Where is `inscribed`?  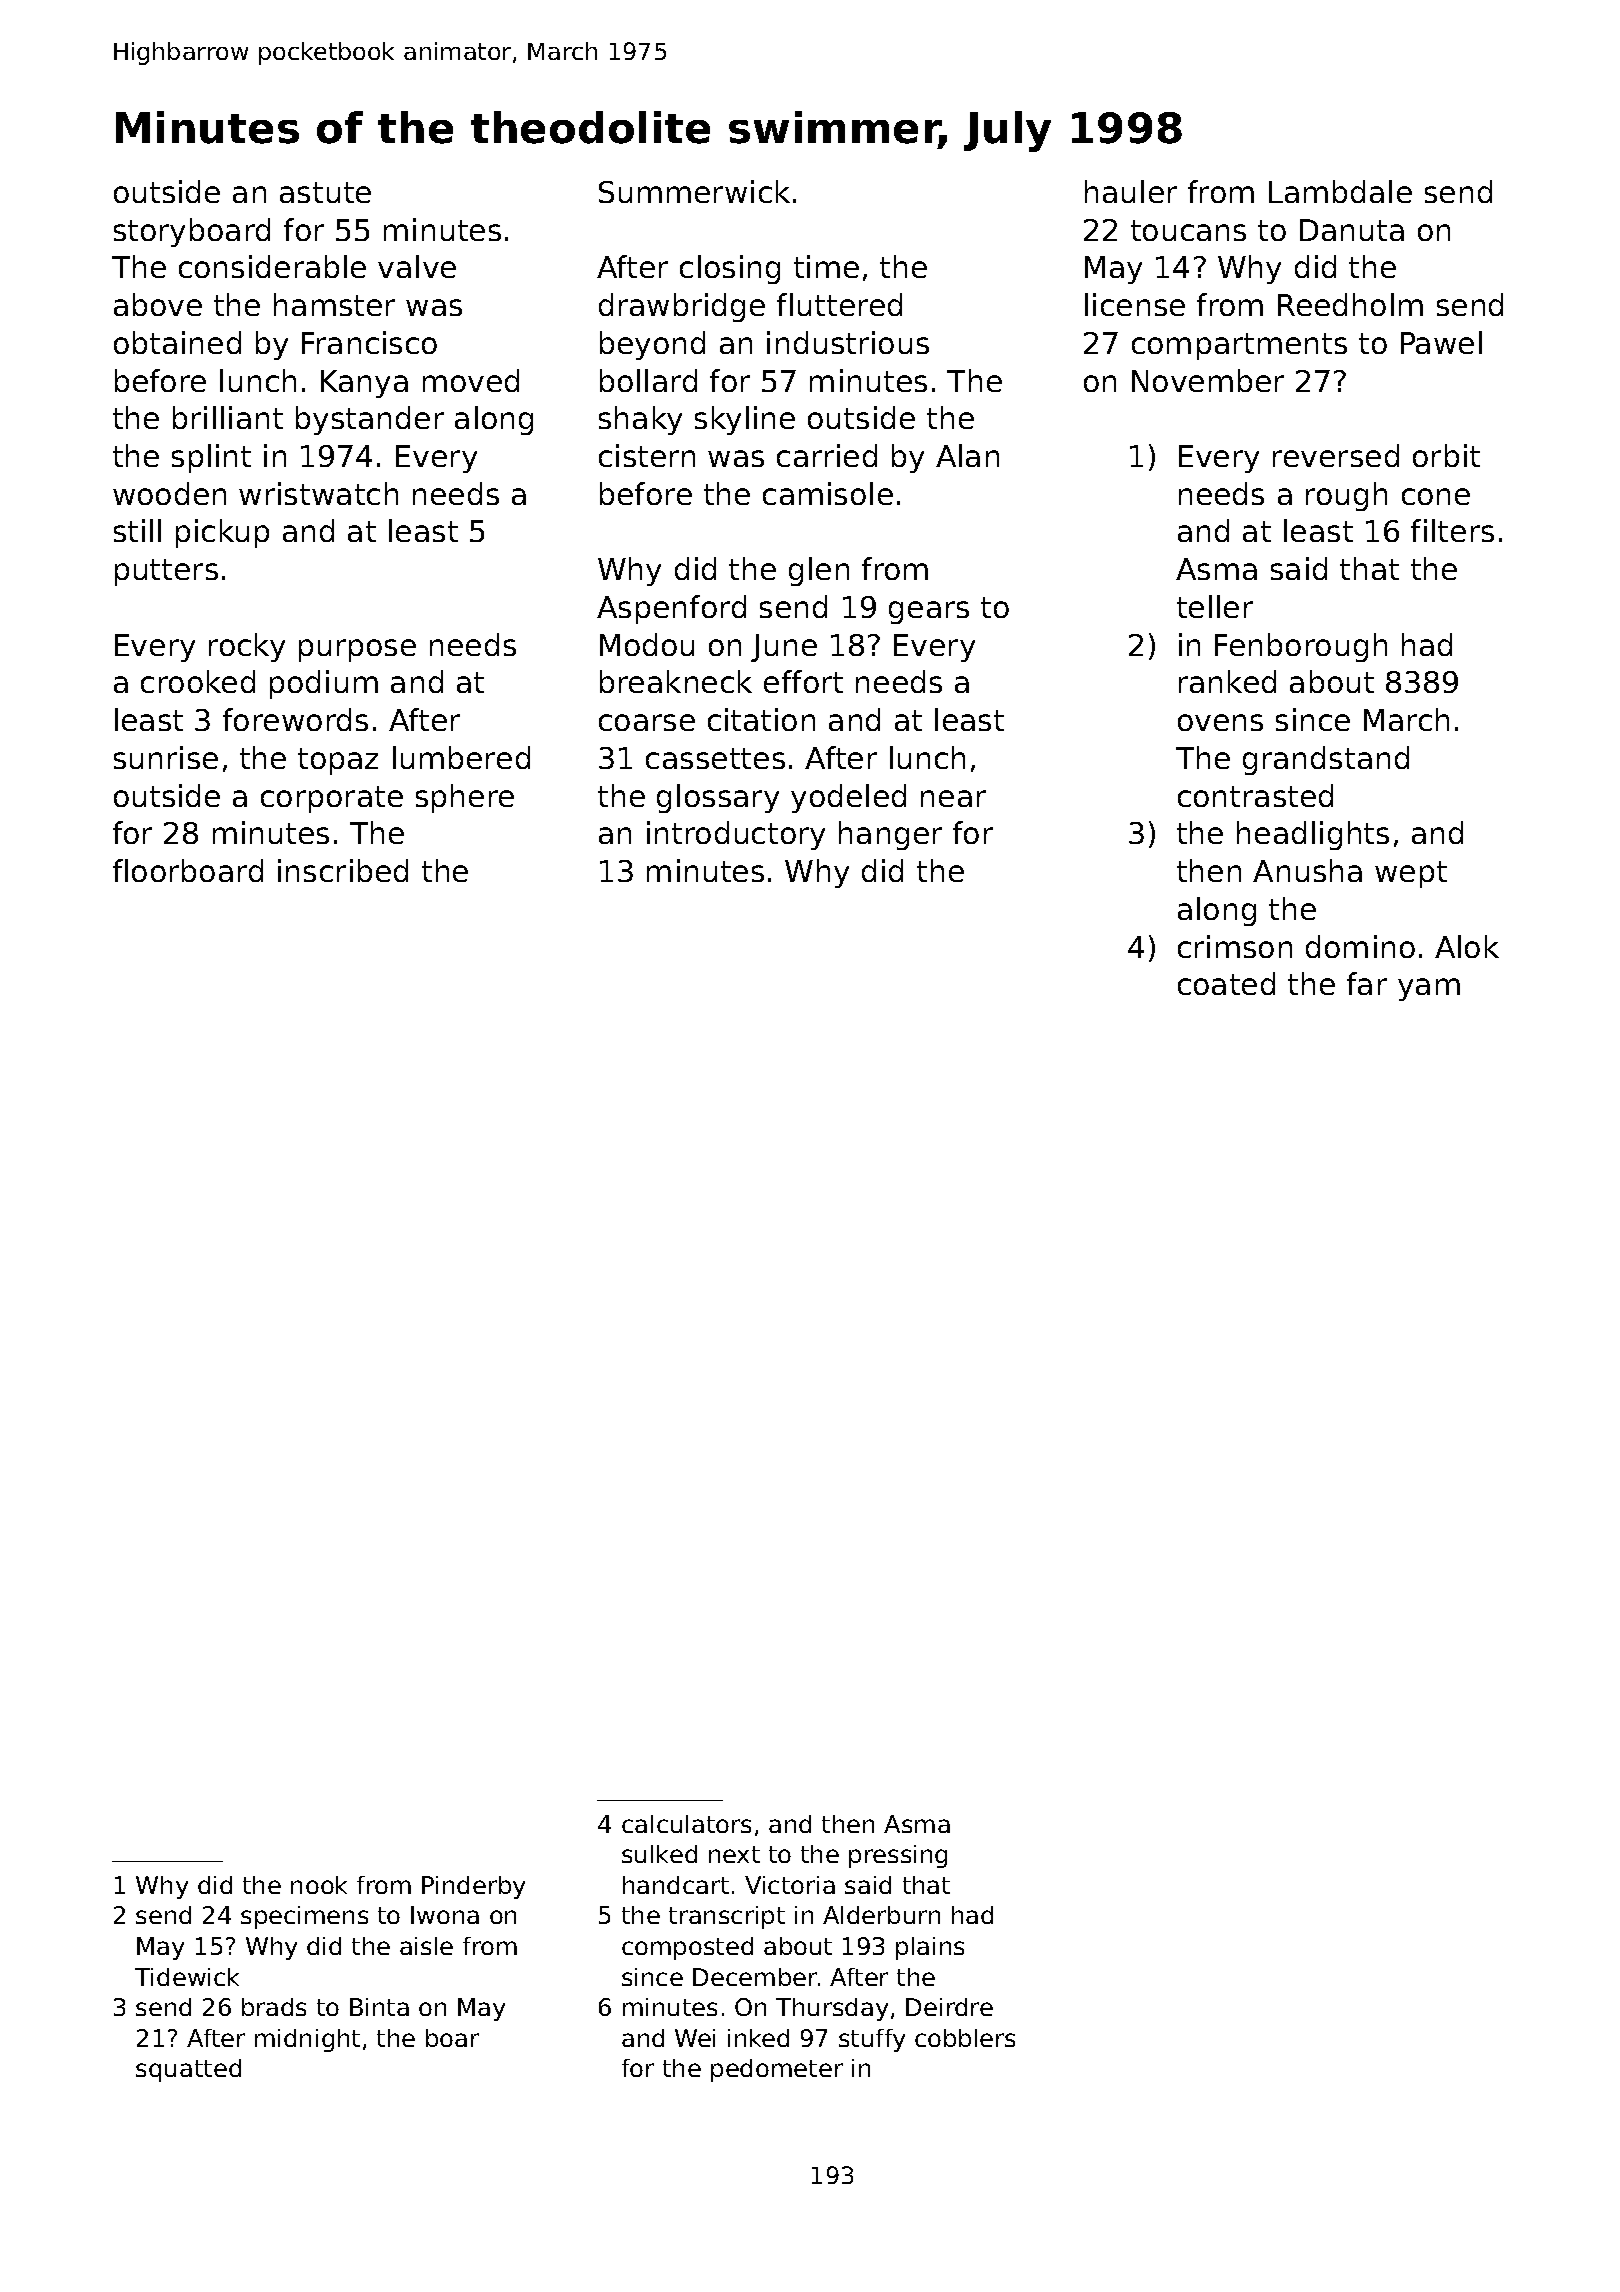
inscribed is located at coordinates (343, 870).
